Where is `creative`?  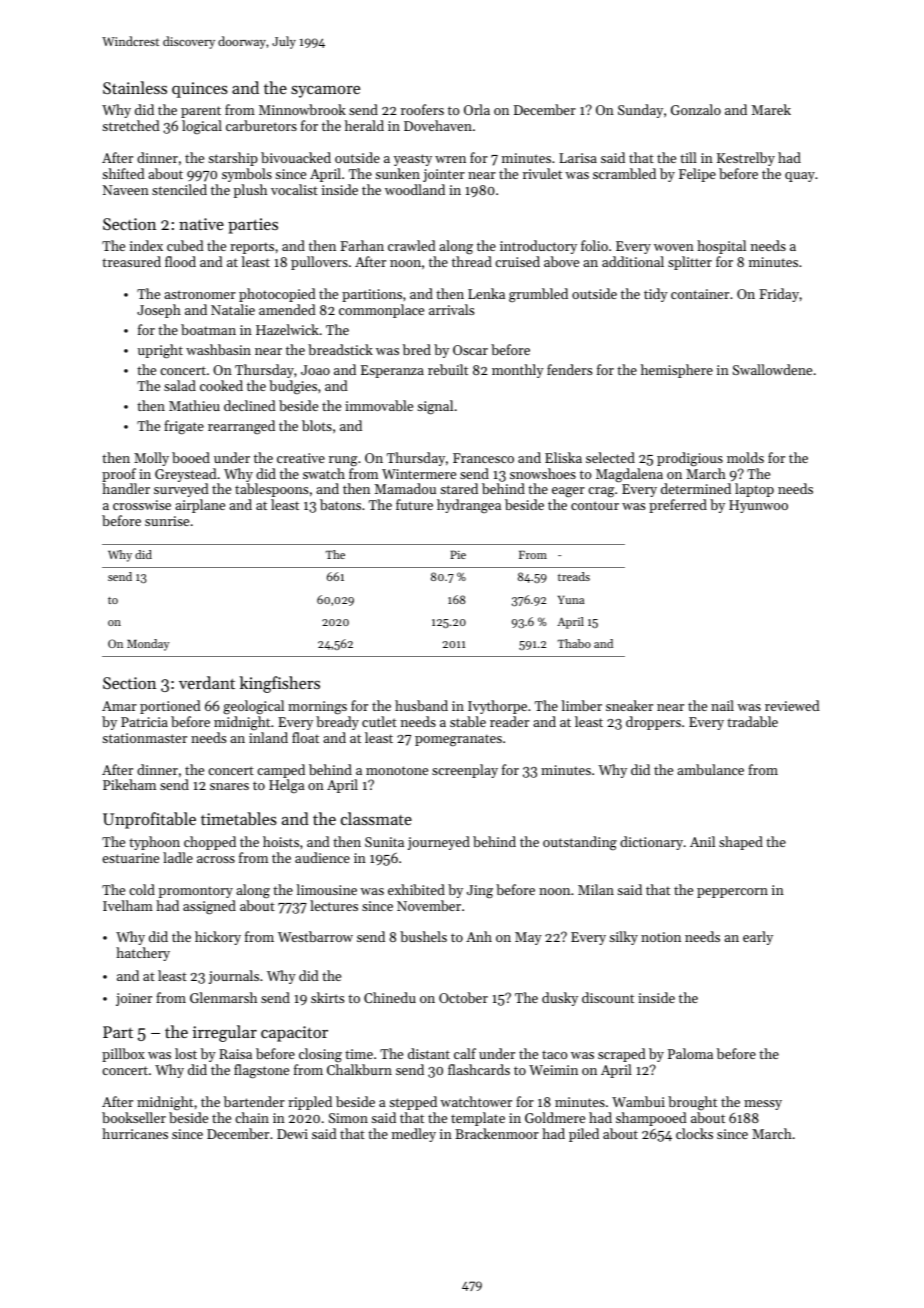
creative is located at coordinates (301, 458).
